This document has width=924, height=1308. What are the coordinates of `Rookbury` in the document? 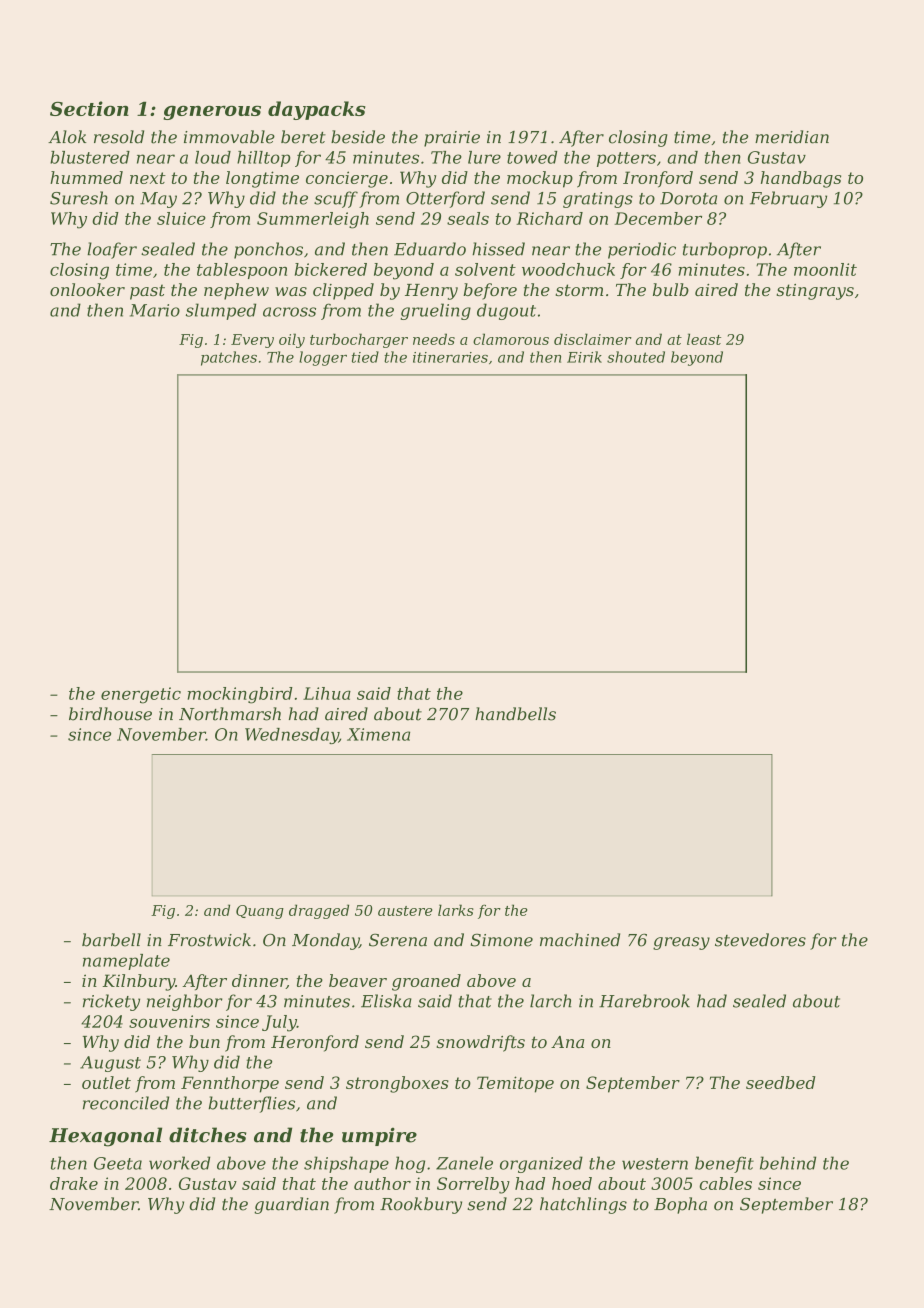 It's located at (421, 1205).
